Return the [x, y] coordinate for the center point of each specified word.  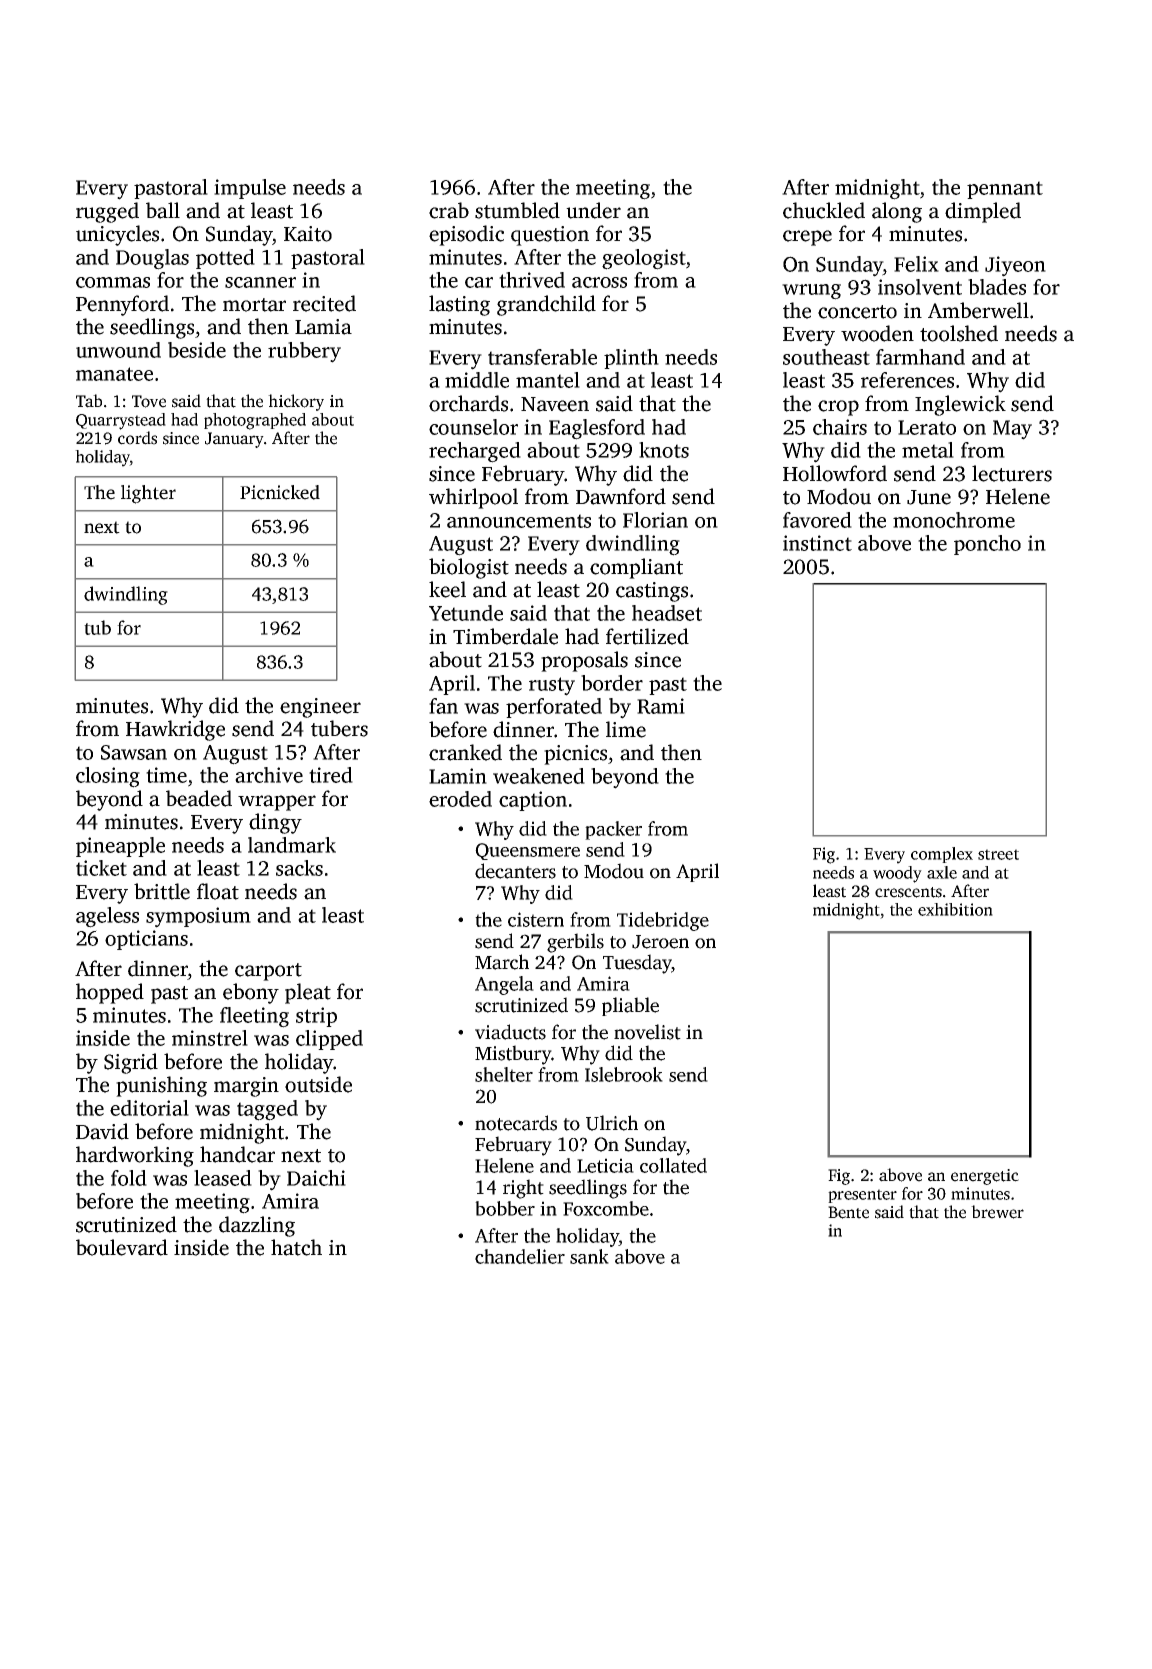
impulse [250, 189]
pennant [1005, 190]
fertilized [647, 636]
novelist [647, 1032]
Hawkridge [175, 730]
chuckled [824, 210]
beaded [199, 798]
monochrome [954, 520]
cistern [536, 919]
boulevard [122, 1247]
